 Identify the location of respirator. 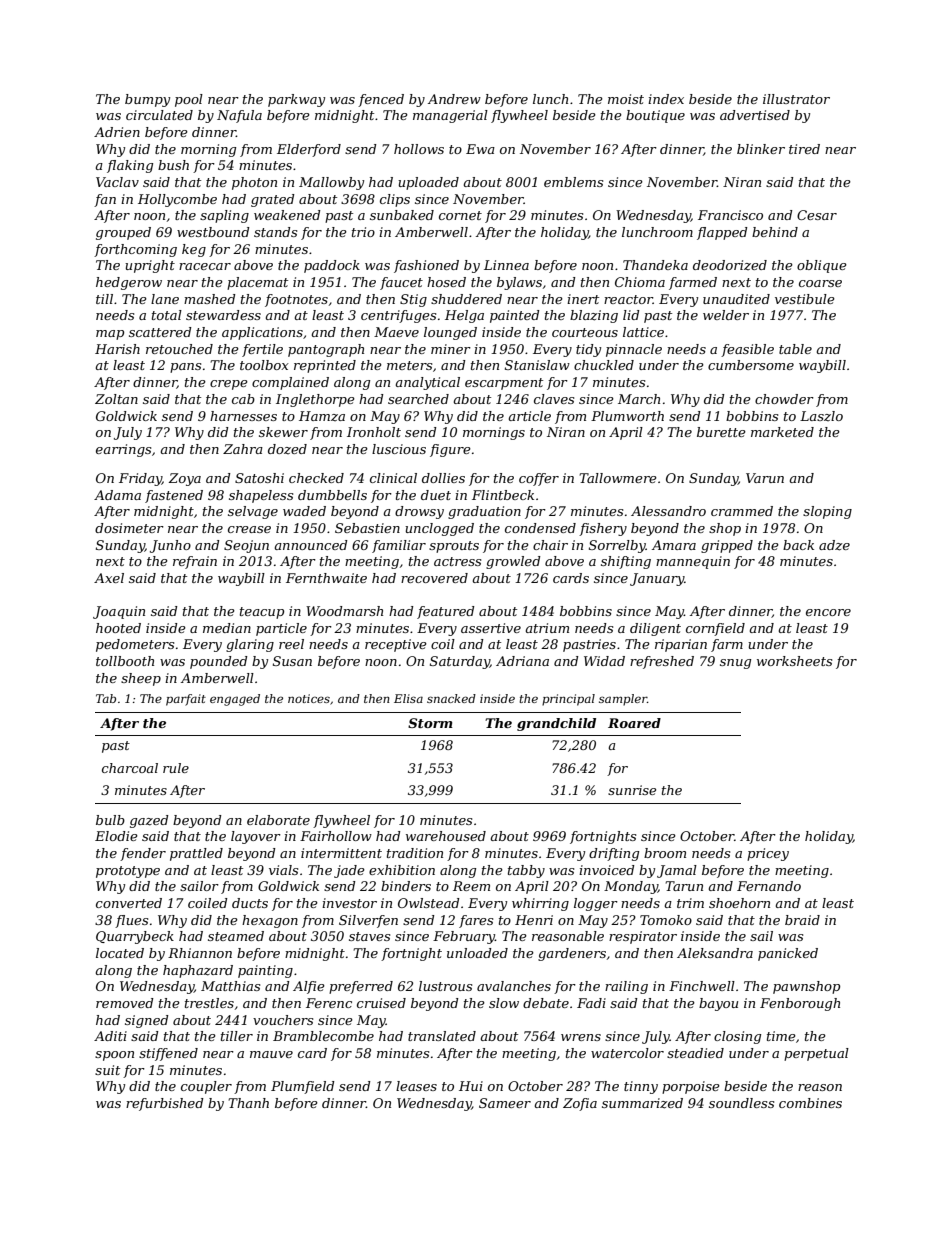
(643, 937).
